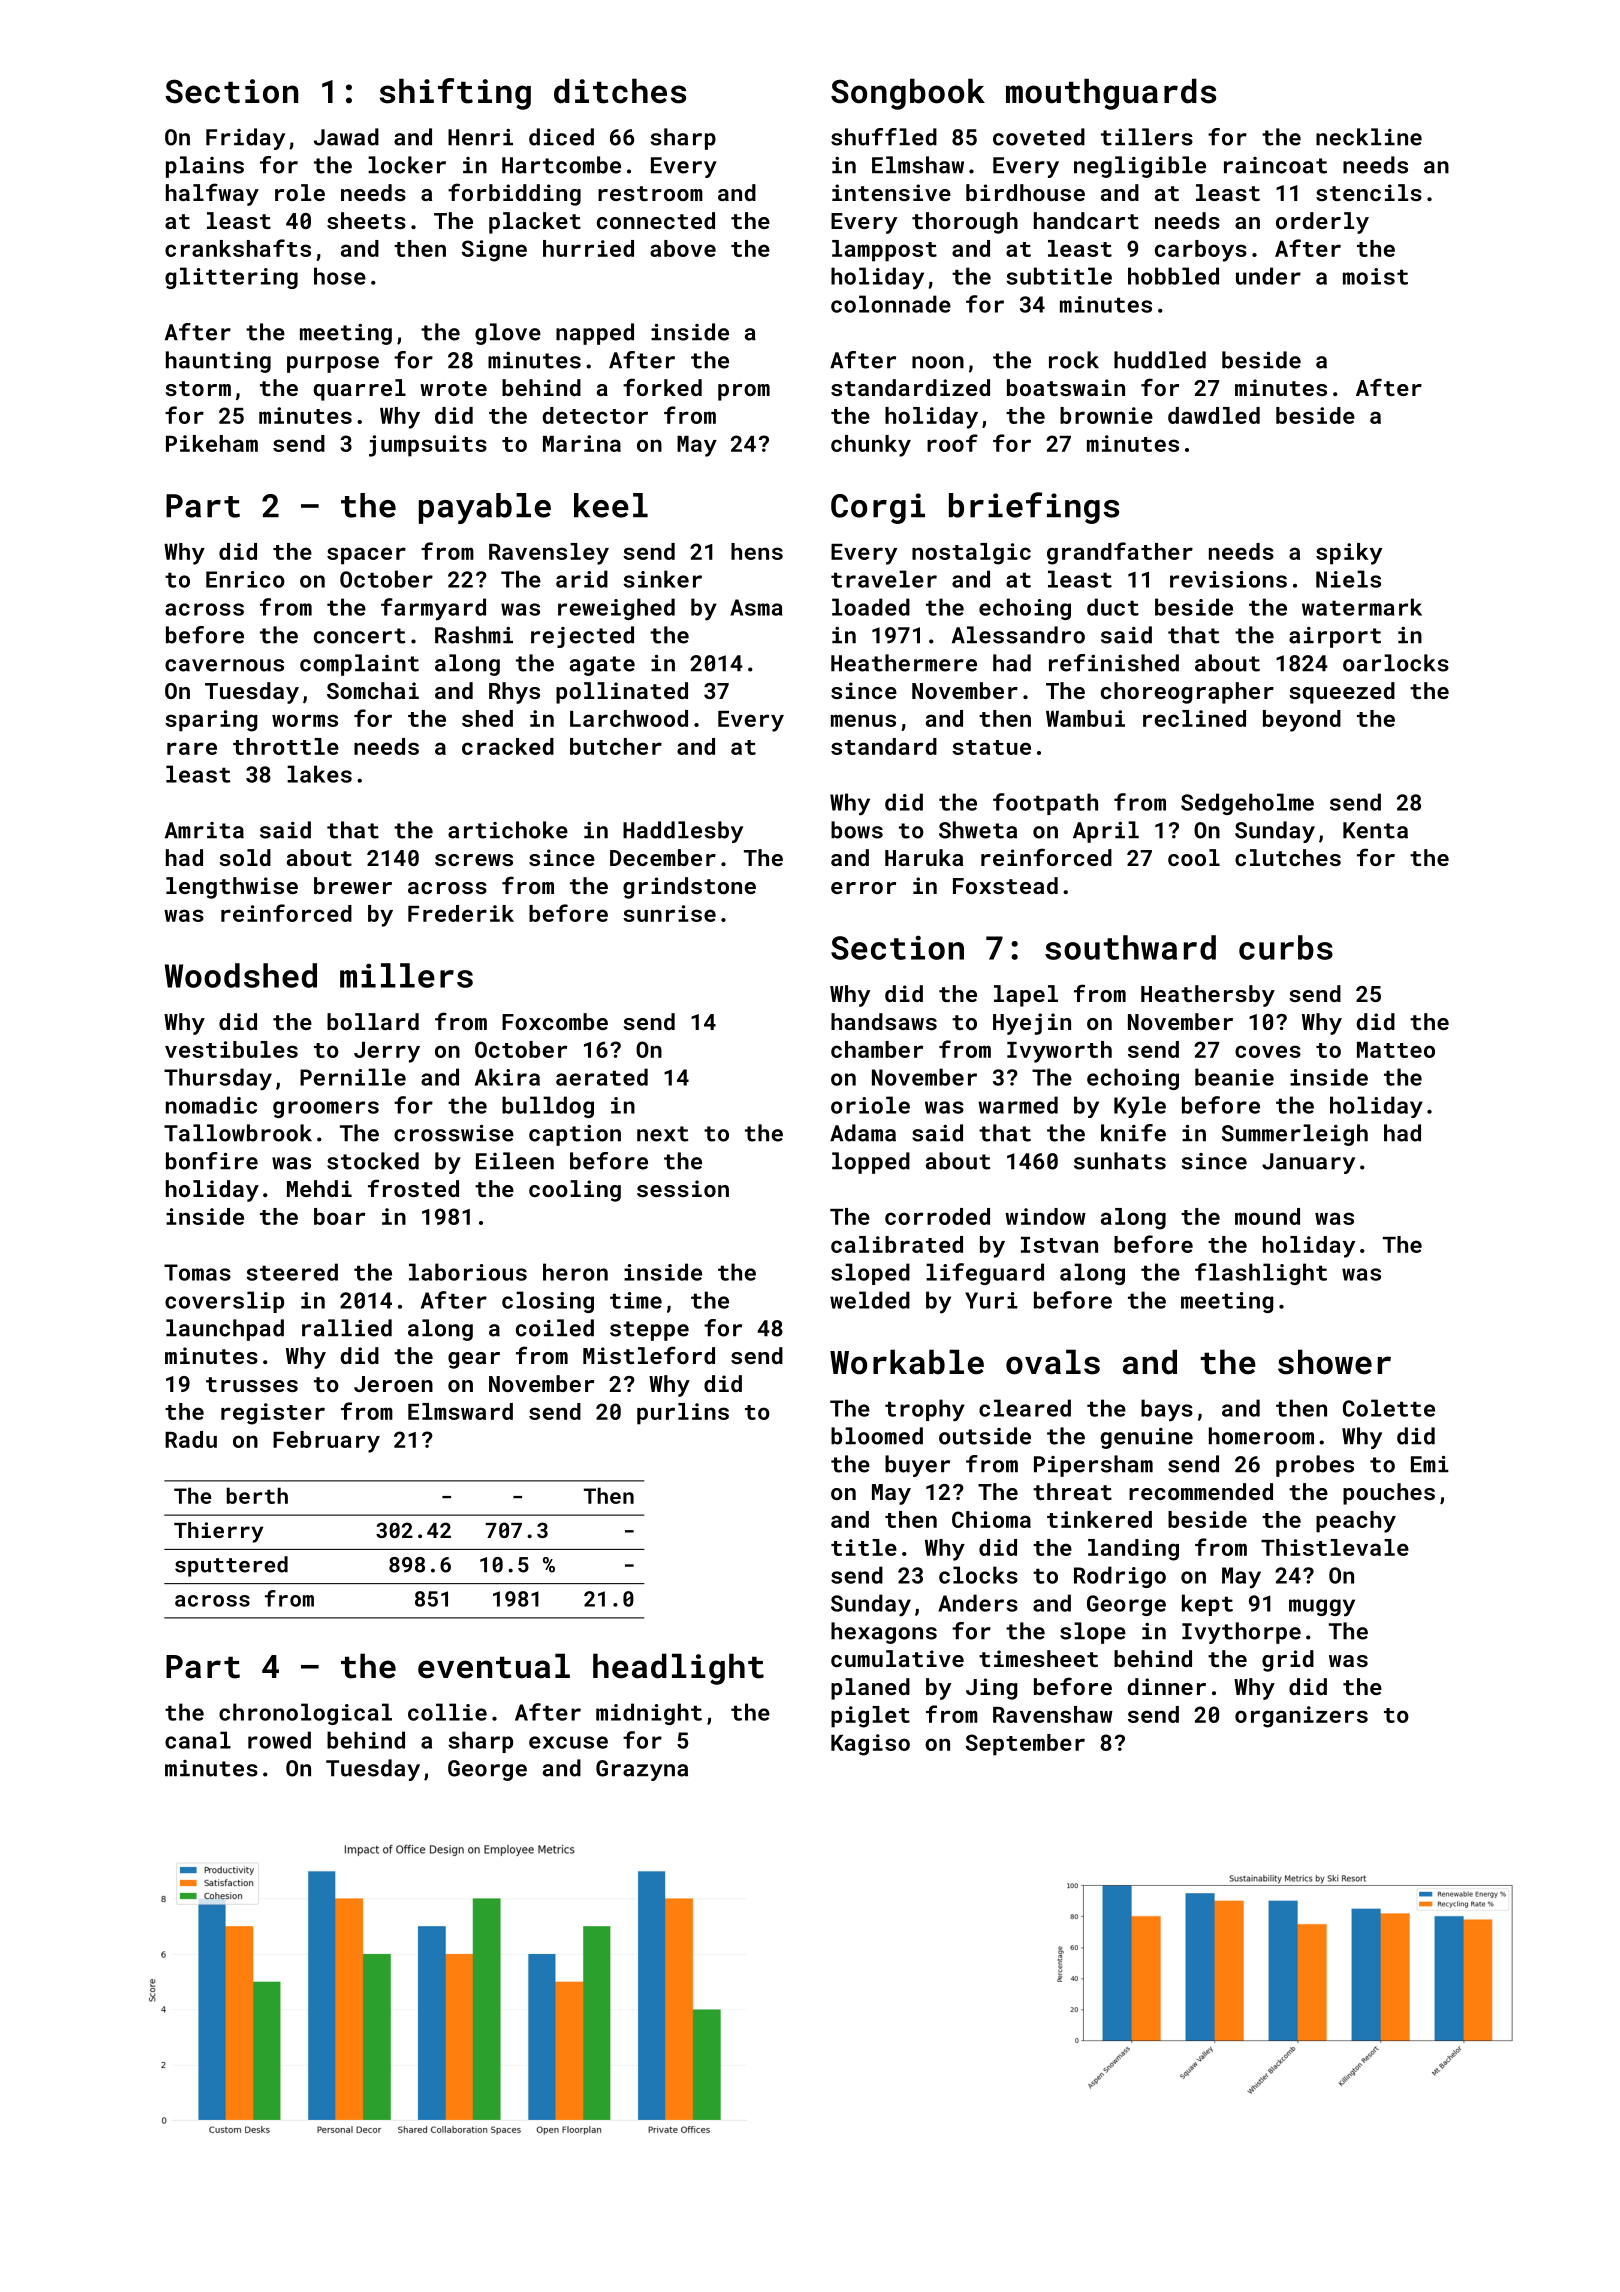 The image size is (1620, 2292). What do you see at coordinates (908, 94) in the document?
I see `Songbook` at bounding box center [908, 94].
